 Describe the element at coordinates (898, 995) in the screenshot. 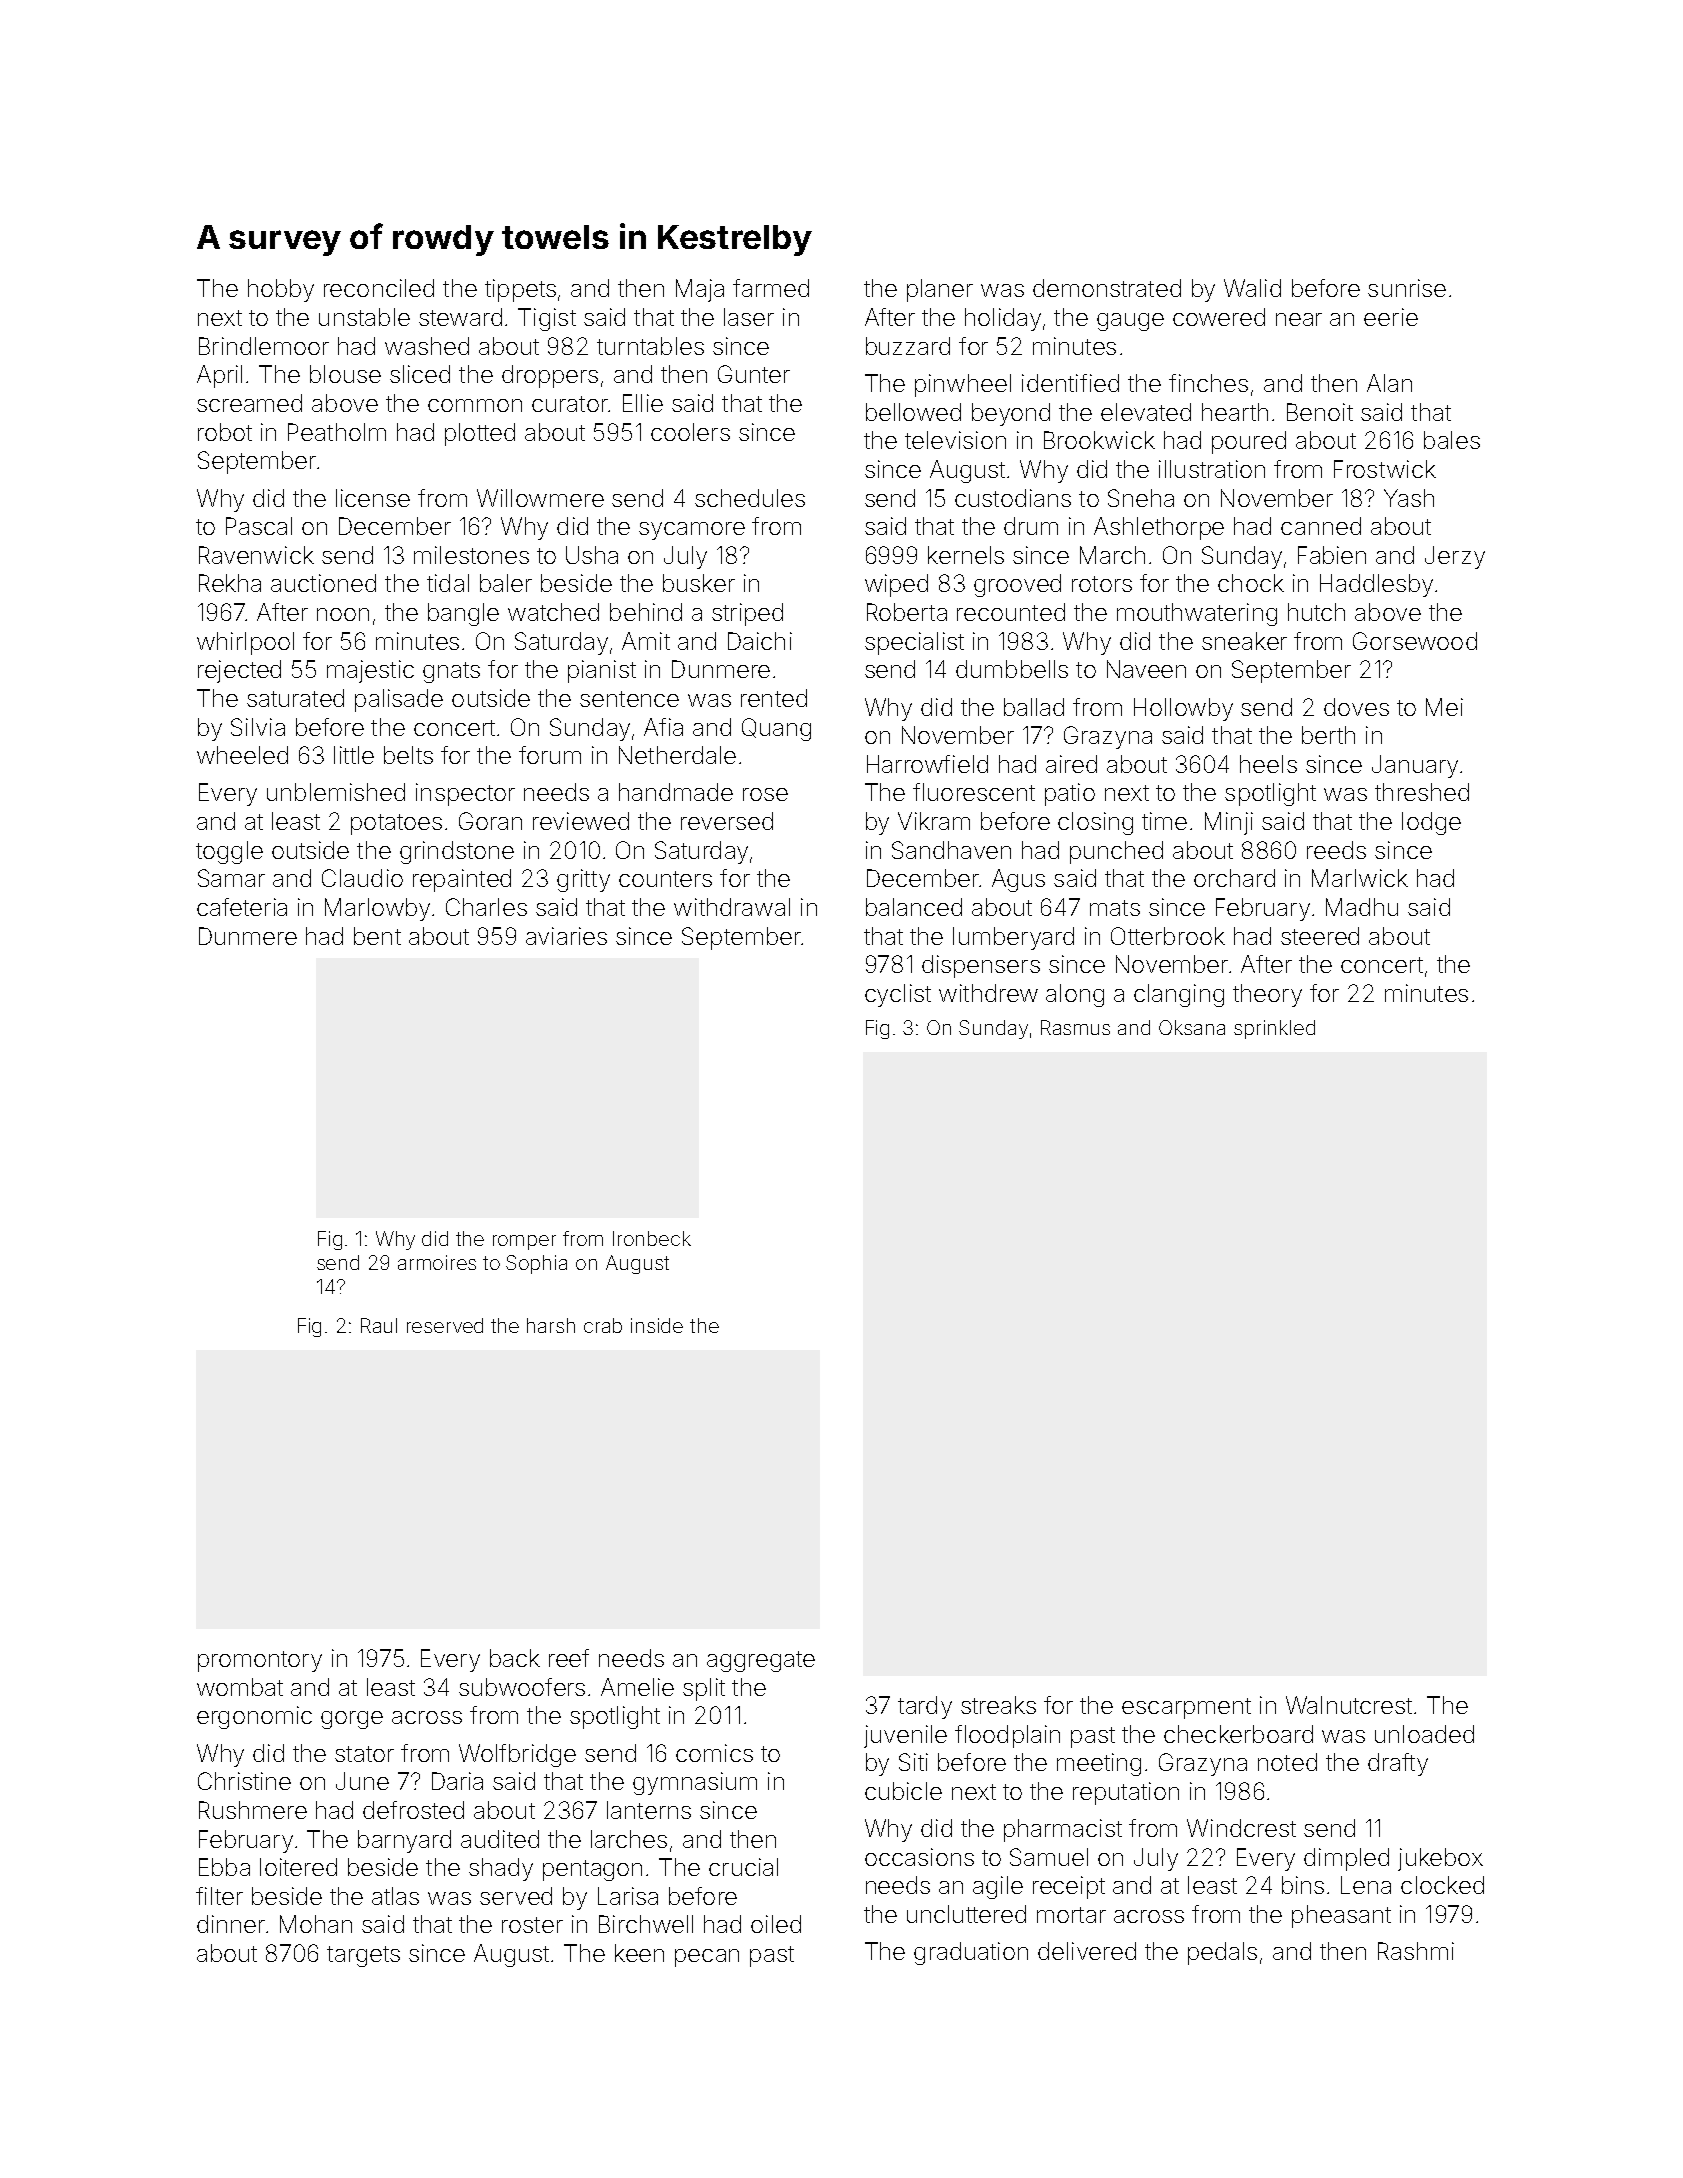

I see `cyclist` at that location.
